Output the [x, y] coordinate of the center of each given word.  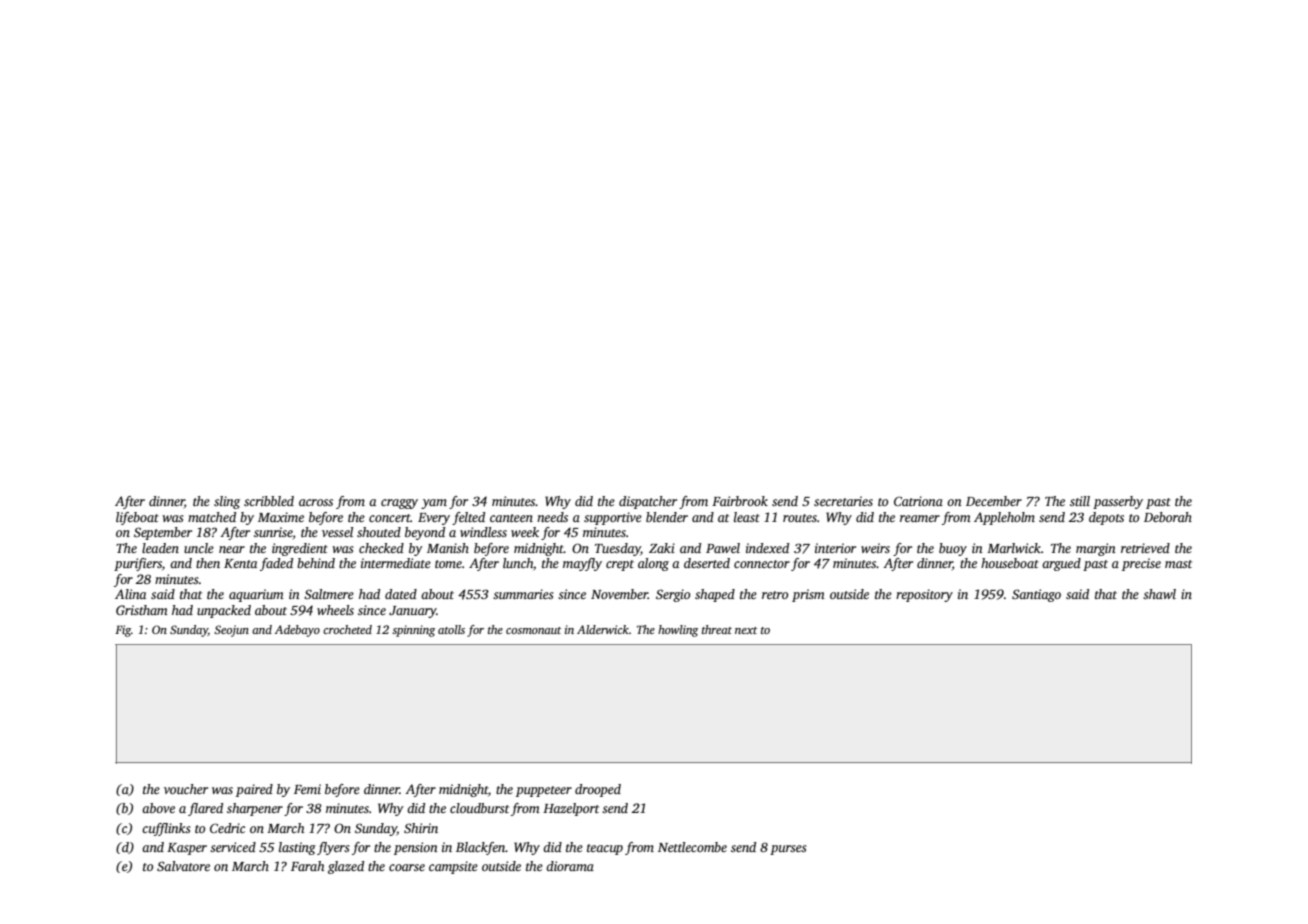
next [746, 630]
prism [808, 595]
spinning [413, 631]
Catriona [918, 501]
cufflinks [166, 829]
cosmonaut [533, 630]
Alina [130, 594]
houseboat [1010, 563]
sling [227, 502]
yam [434, 504]
